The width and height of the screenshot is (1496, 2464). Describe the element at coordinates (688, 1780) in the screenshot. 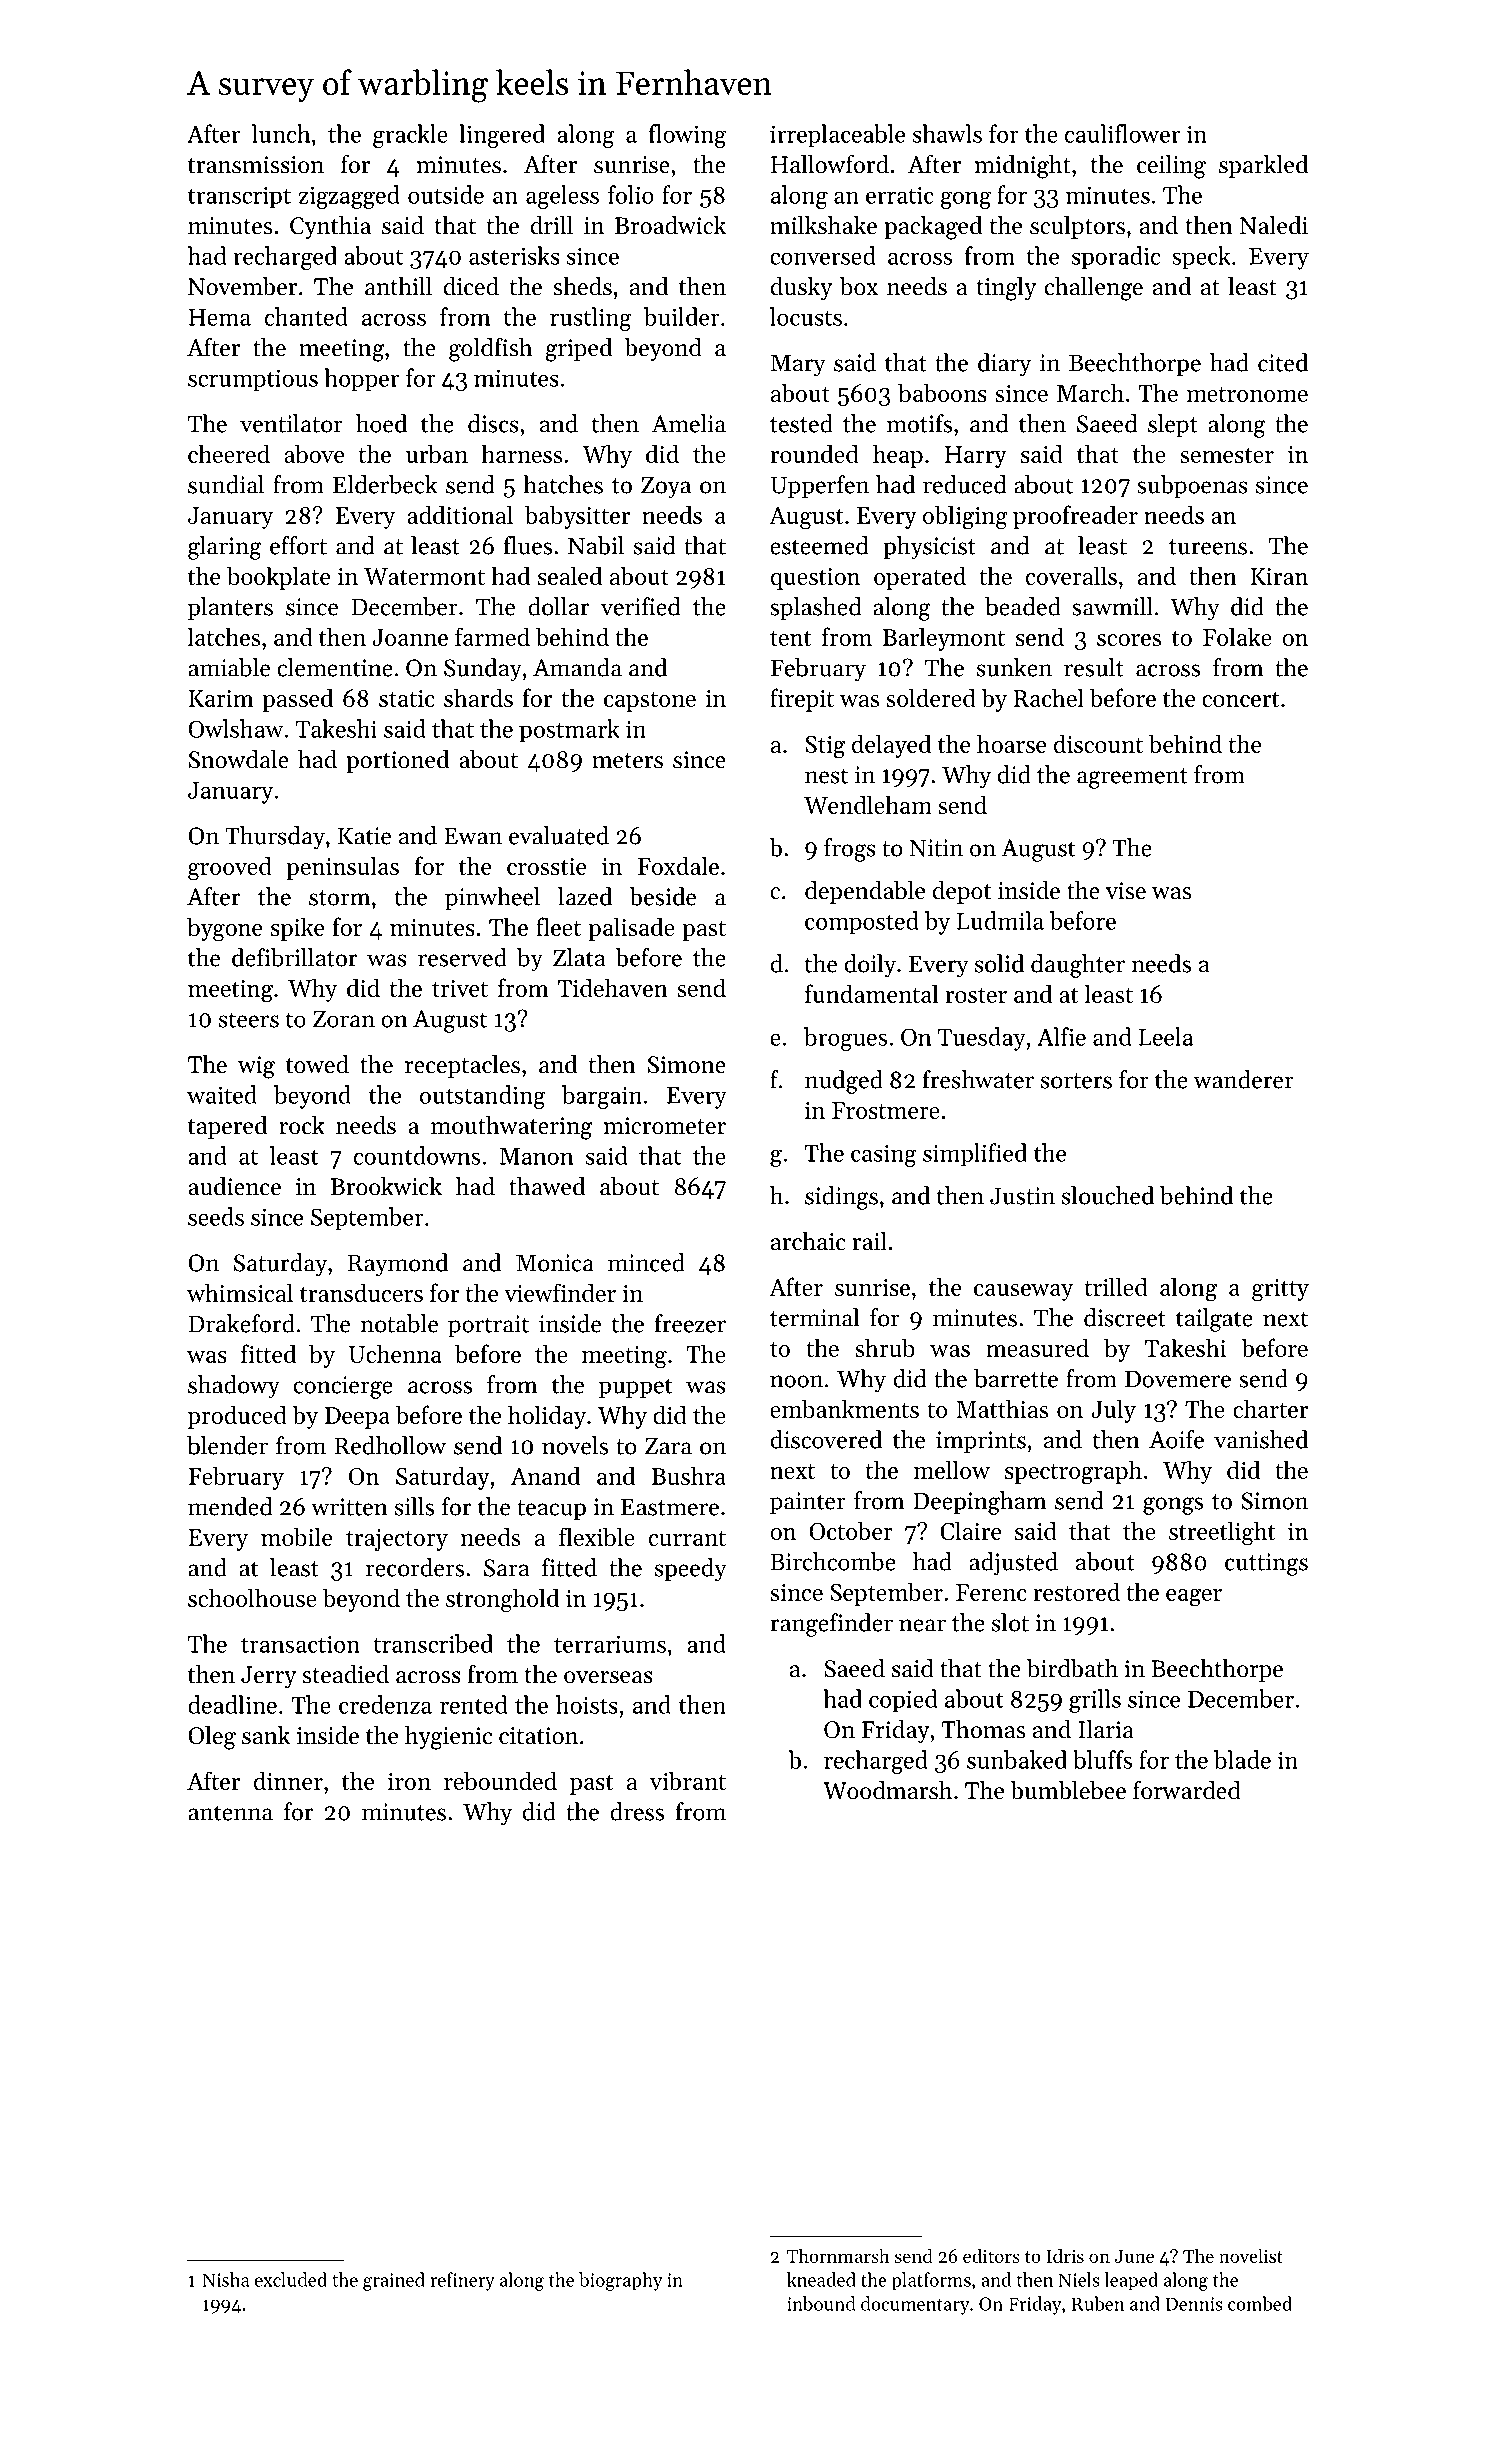

I see `vibrant` at that location.
